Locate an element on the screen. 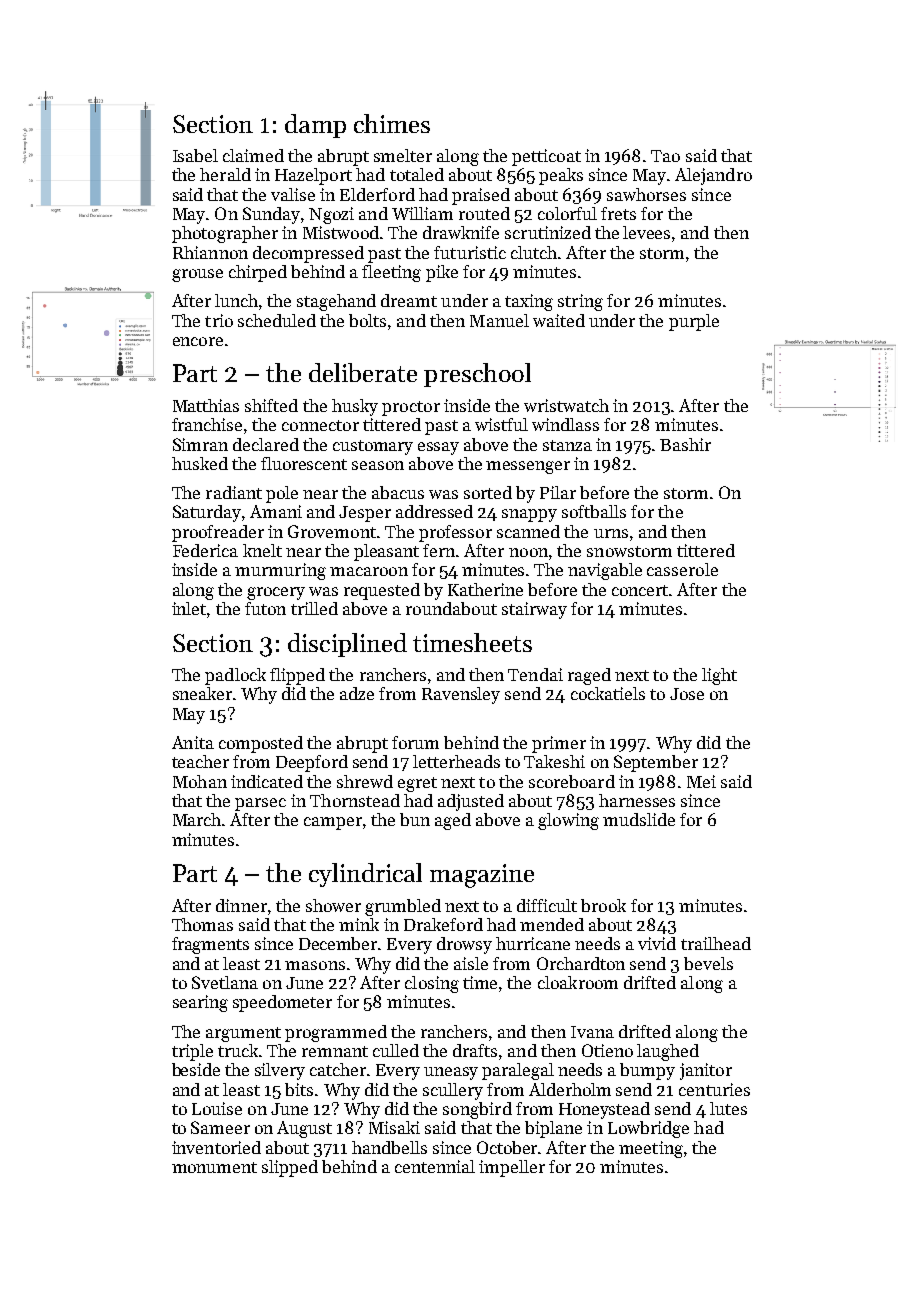 This screenshot has height=1311, width=924. Drakeford is located at coordinates (443, 924).
